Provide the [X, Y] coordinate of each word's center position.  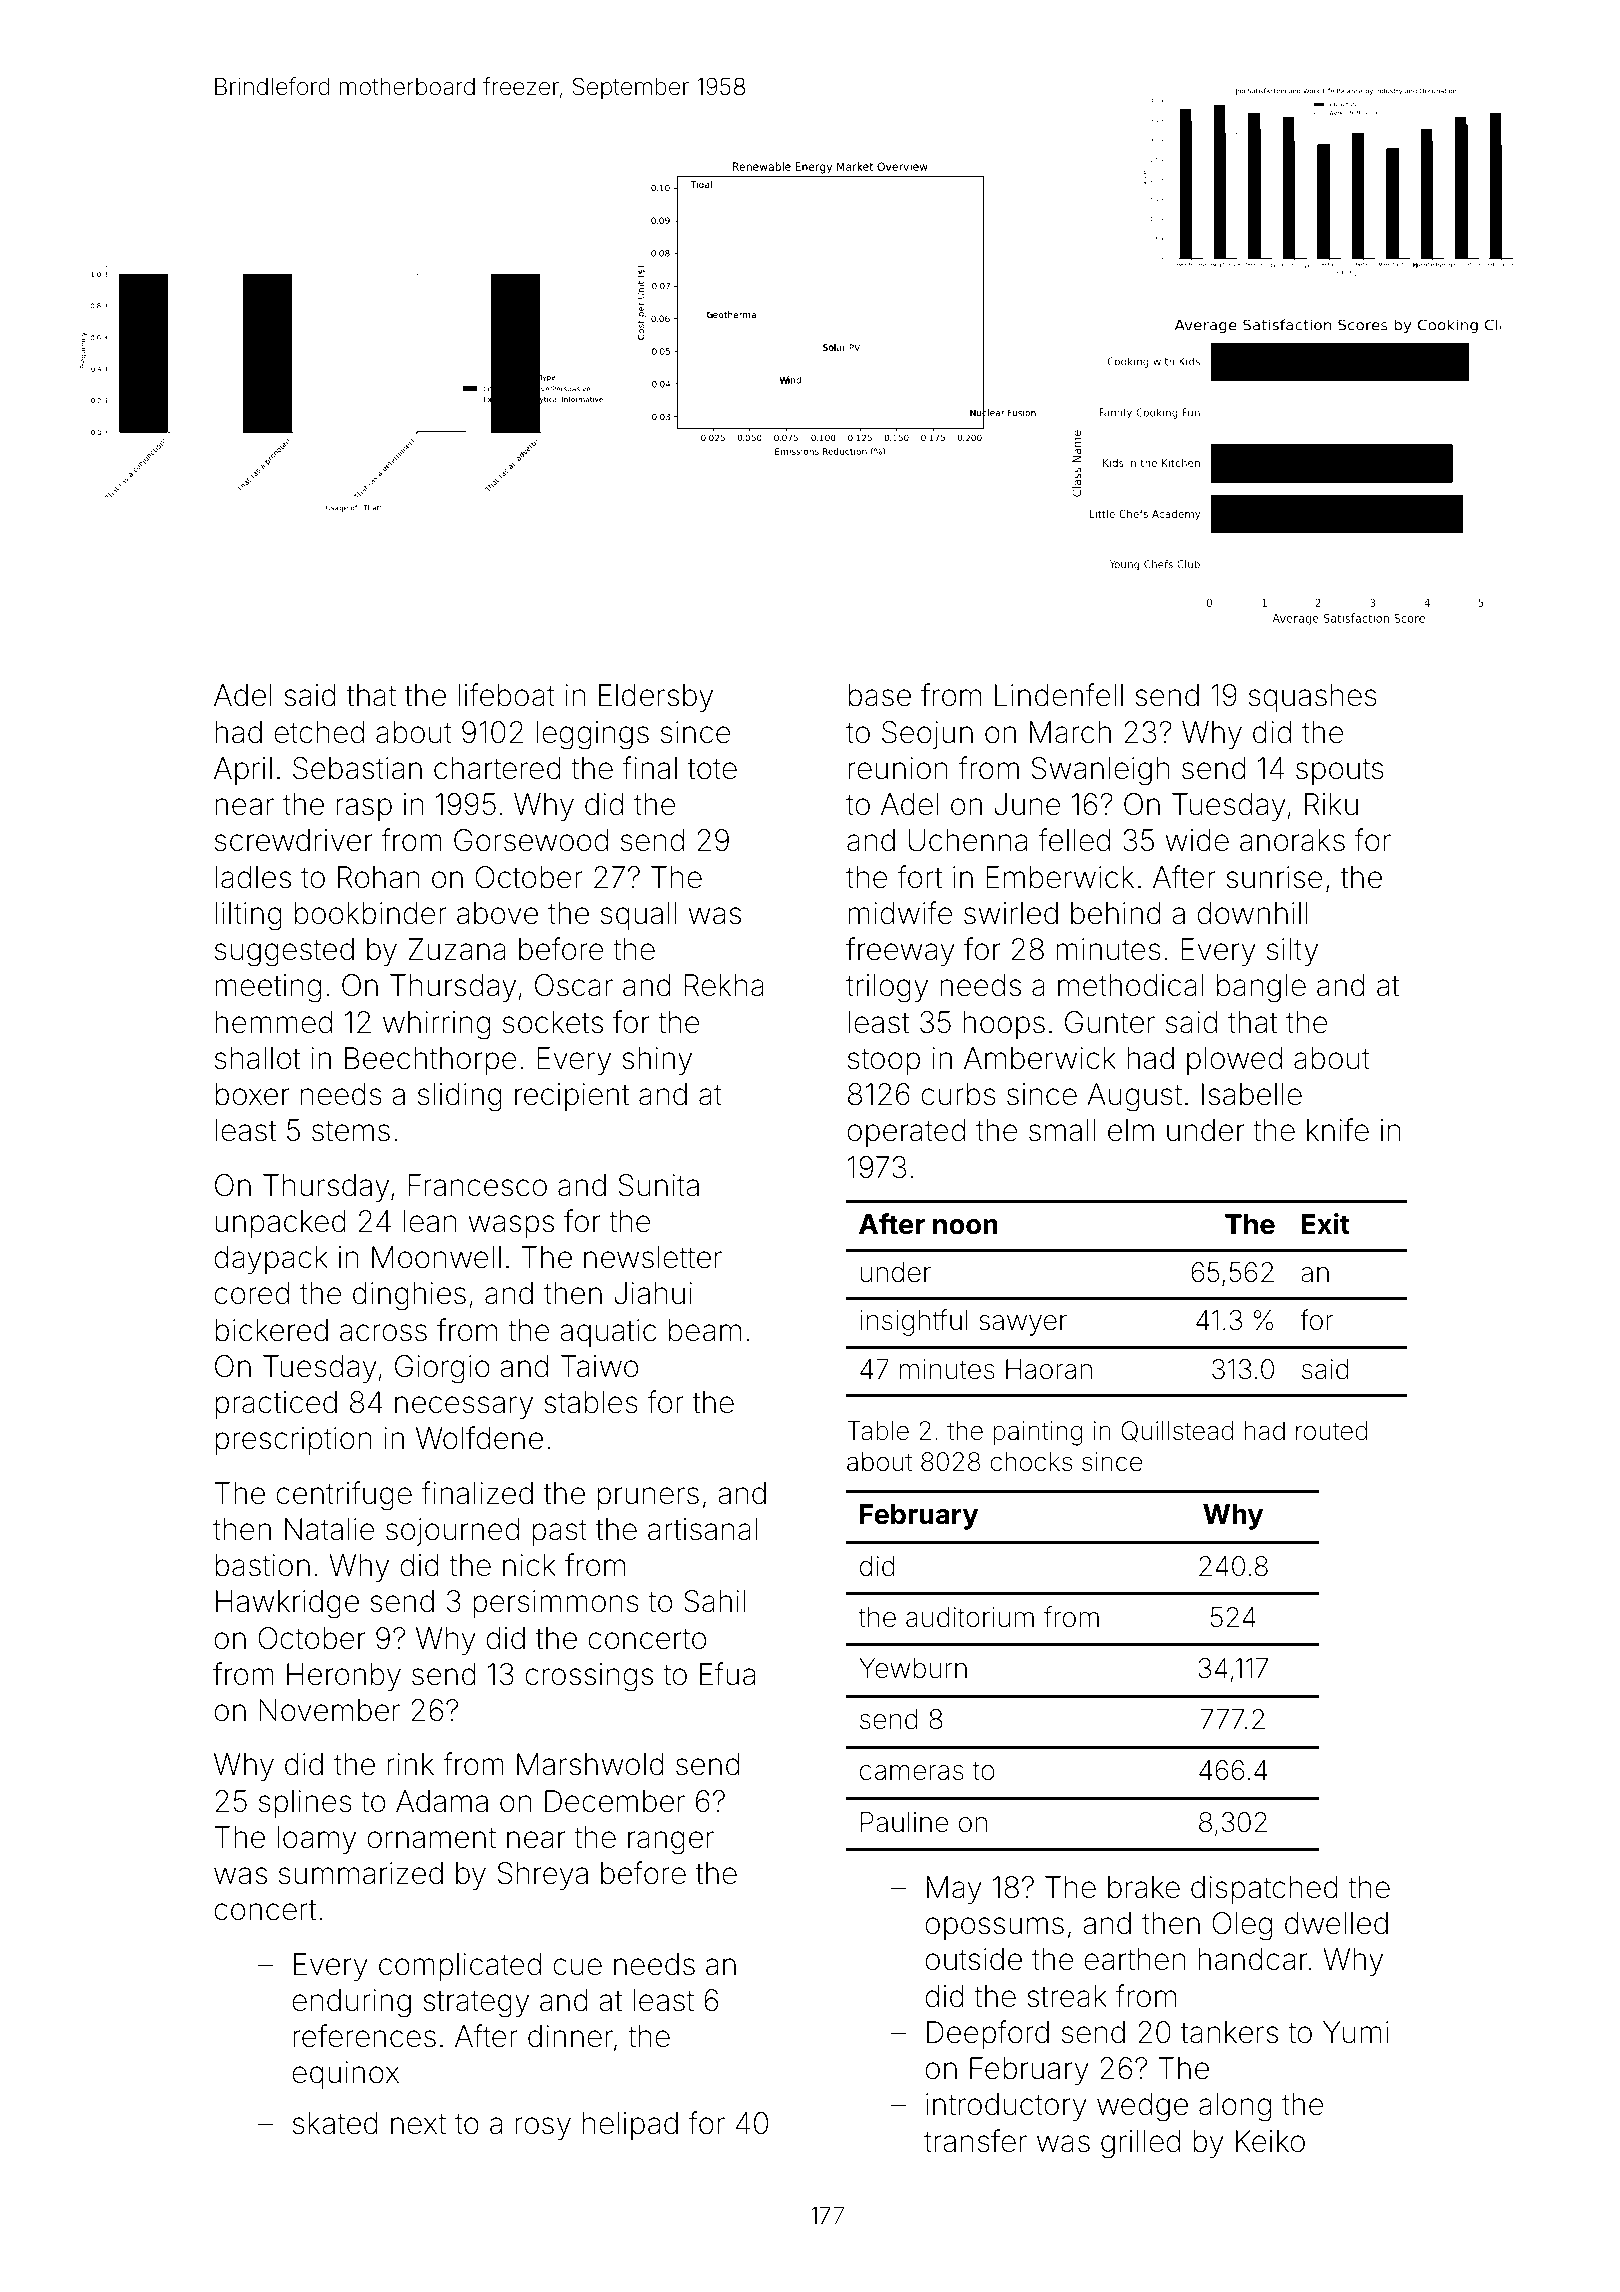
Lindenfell [1059, 695]
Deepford [988, 2034]
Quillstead [1177, 1431]
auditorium [970, 1617]
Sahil [715, 1601]
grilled [1140, 2144]
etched [319, 732]
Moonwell [436, 1257]
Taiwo [599, 1366]
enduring [351, 2003]
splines [305, 1804]
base [879, 695]
